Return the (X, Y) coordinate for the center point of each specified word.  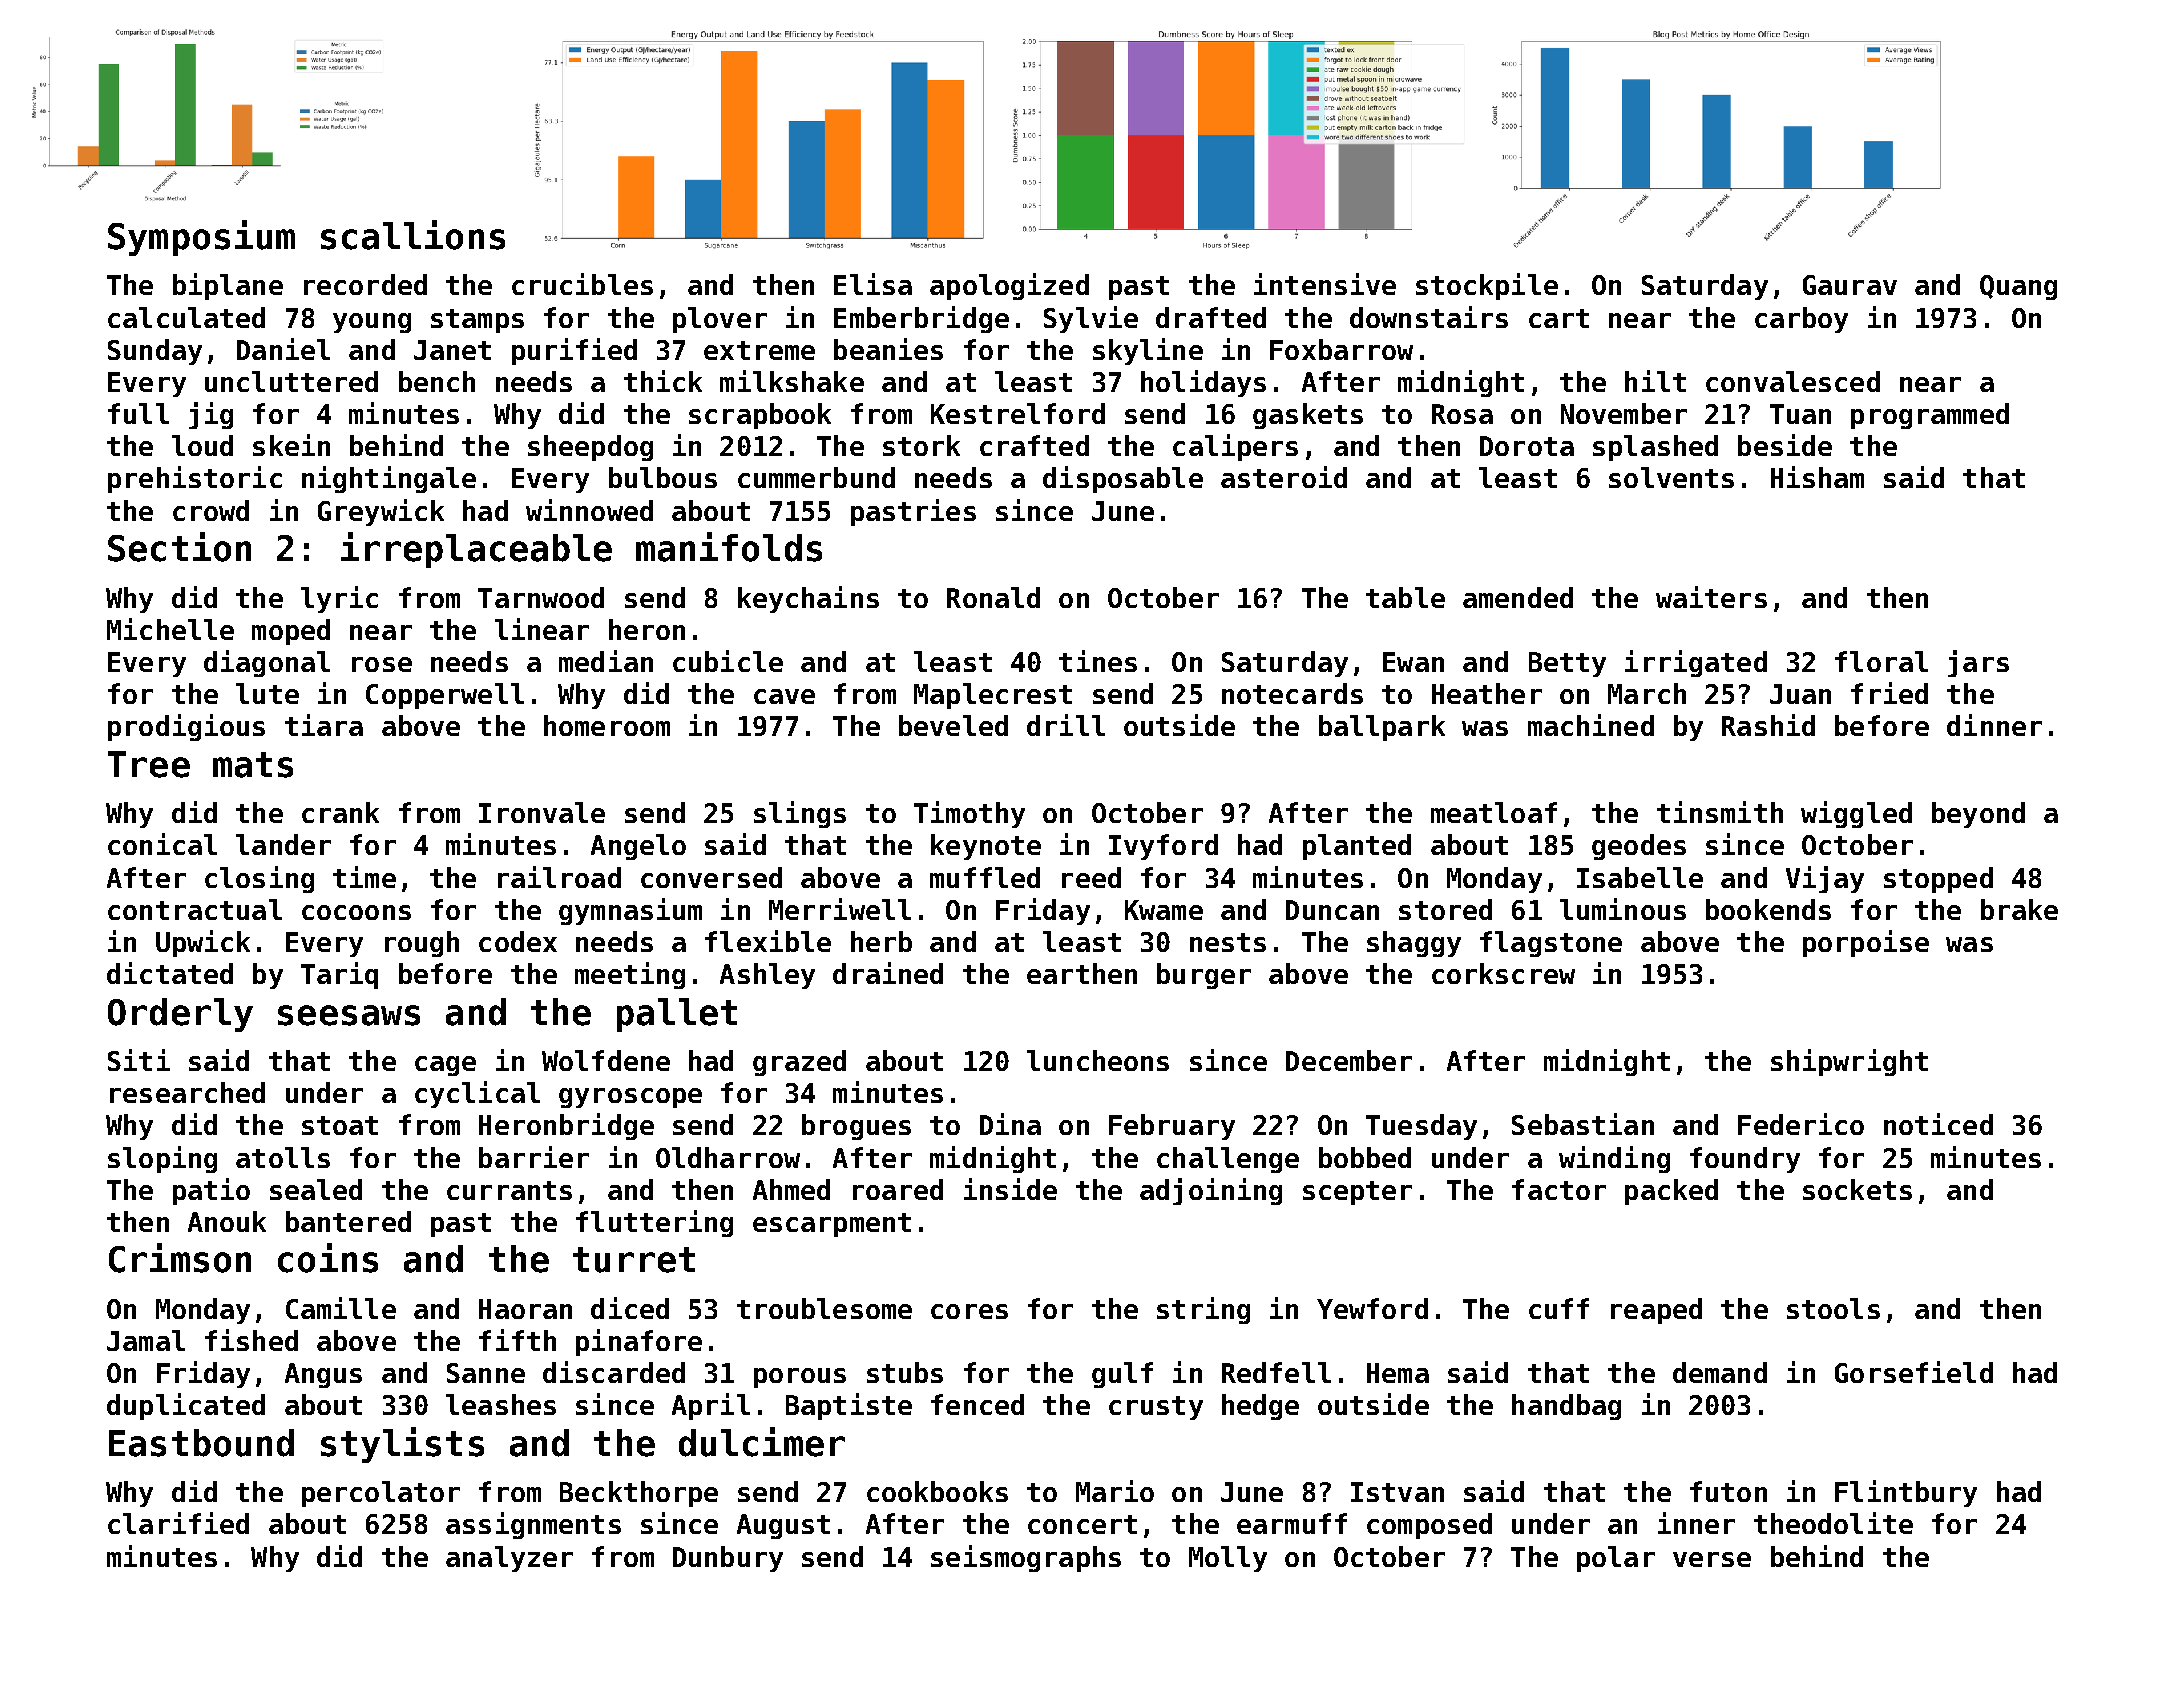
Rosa (1462, 414)
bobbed (1365, 1157)
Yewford (1372, 1308)
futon (1728, 1491)
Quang (2018, 287)
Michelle (170, 629)
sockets (1857, 1189)
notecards (1292, 693)
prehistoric (195, 479)
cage (445, 1066)
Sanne (486, 1373)
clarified (178, 1523)
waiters (1711, 597)
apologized (1009, 286)
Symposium (201, 238)
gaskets (1308, 416)
